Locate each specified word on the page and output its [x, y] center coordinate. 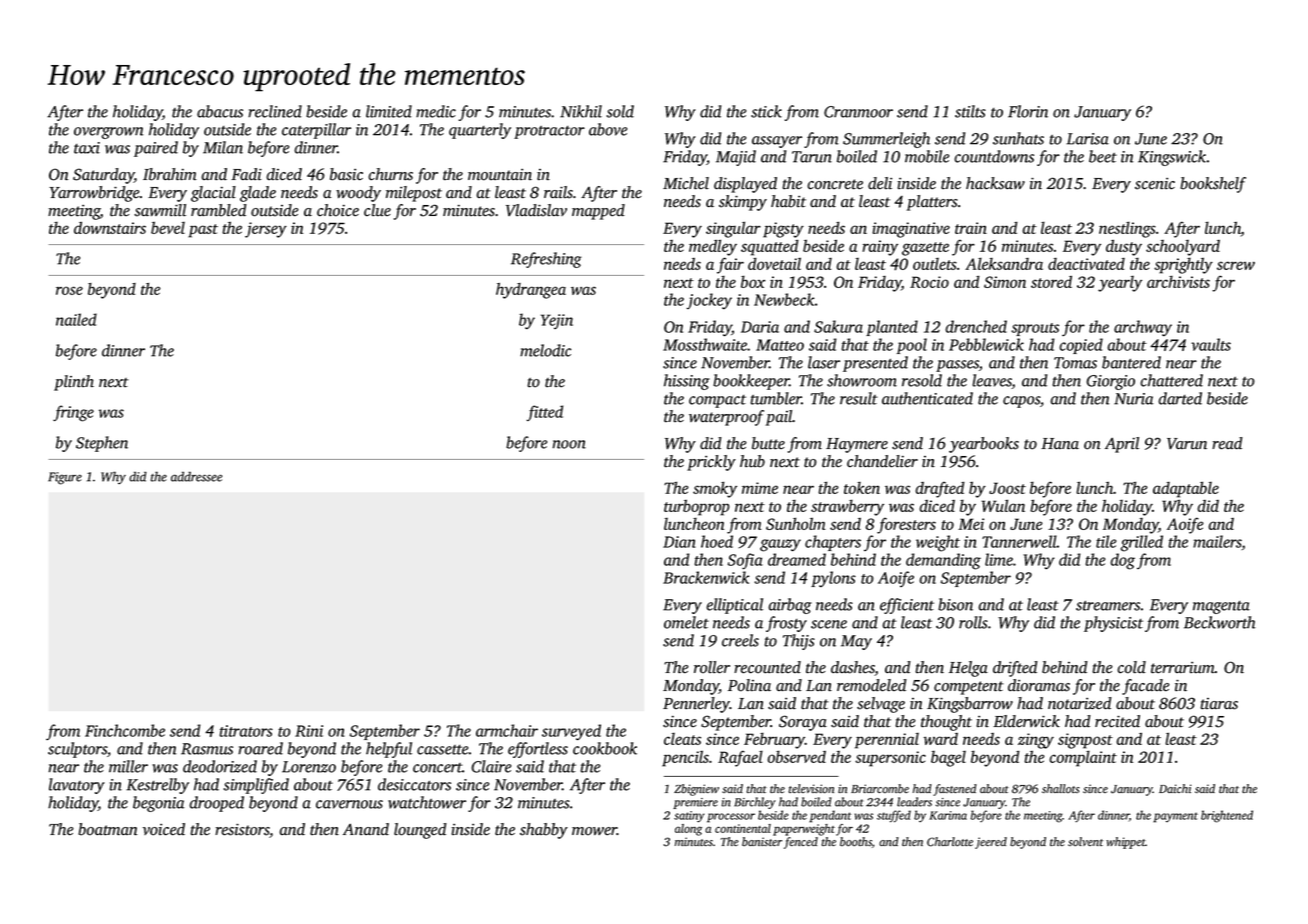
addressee [196, 476]
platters [932, 203]
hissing [687, 382]
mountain [500, 175]
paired [156, 149]
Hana [1060, 444]
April [1122, 445]
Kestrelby [157, 786]
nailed [76, 319]
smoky [715, 489]
